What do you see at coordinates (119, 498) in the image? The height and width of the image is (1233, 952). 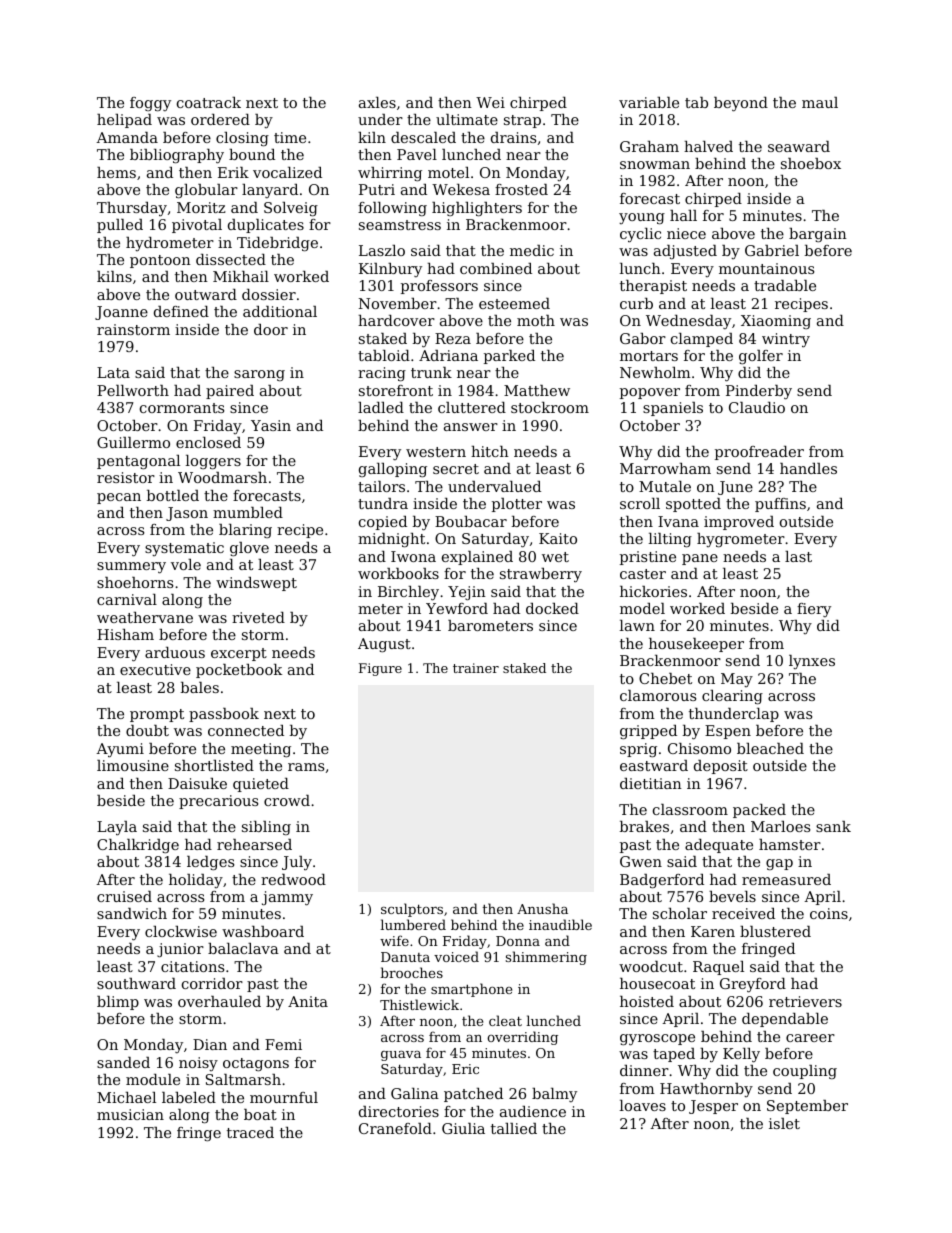 I see `pecan` at bounding box center [119, 498].
